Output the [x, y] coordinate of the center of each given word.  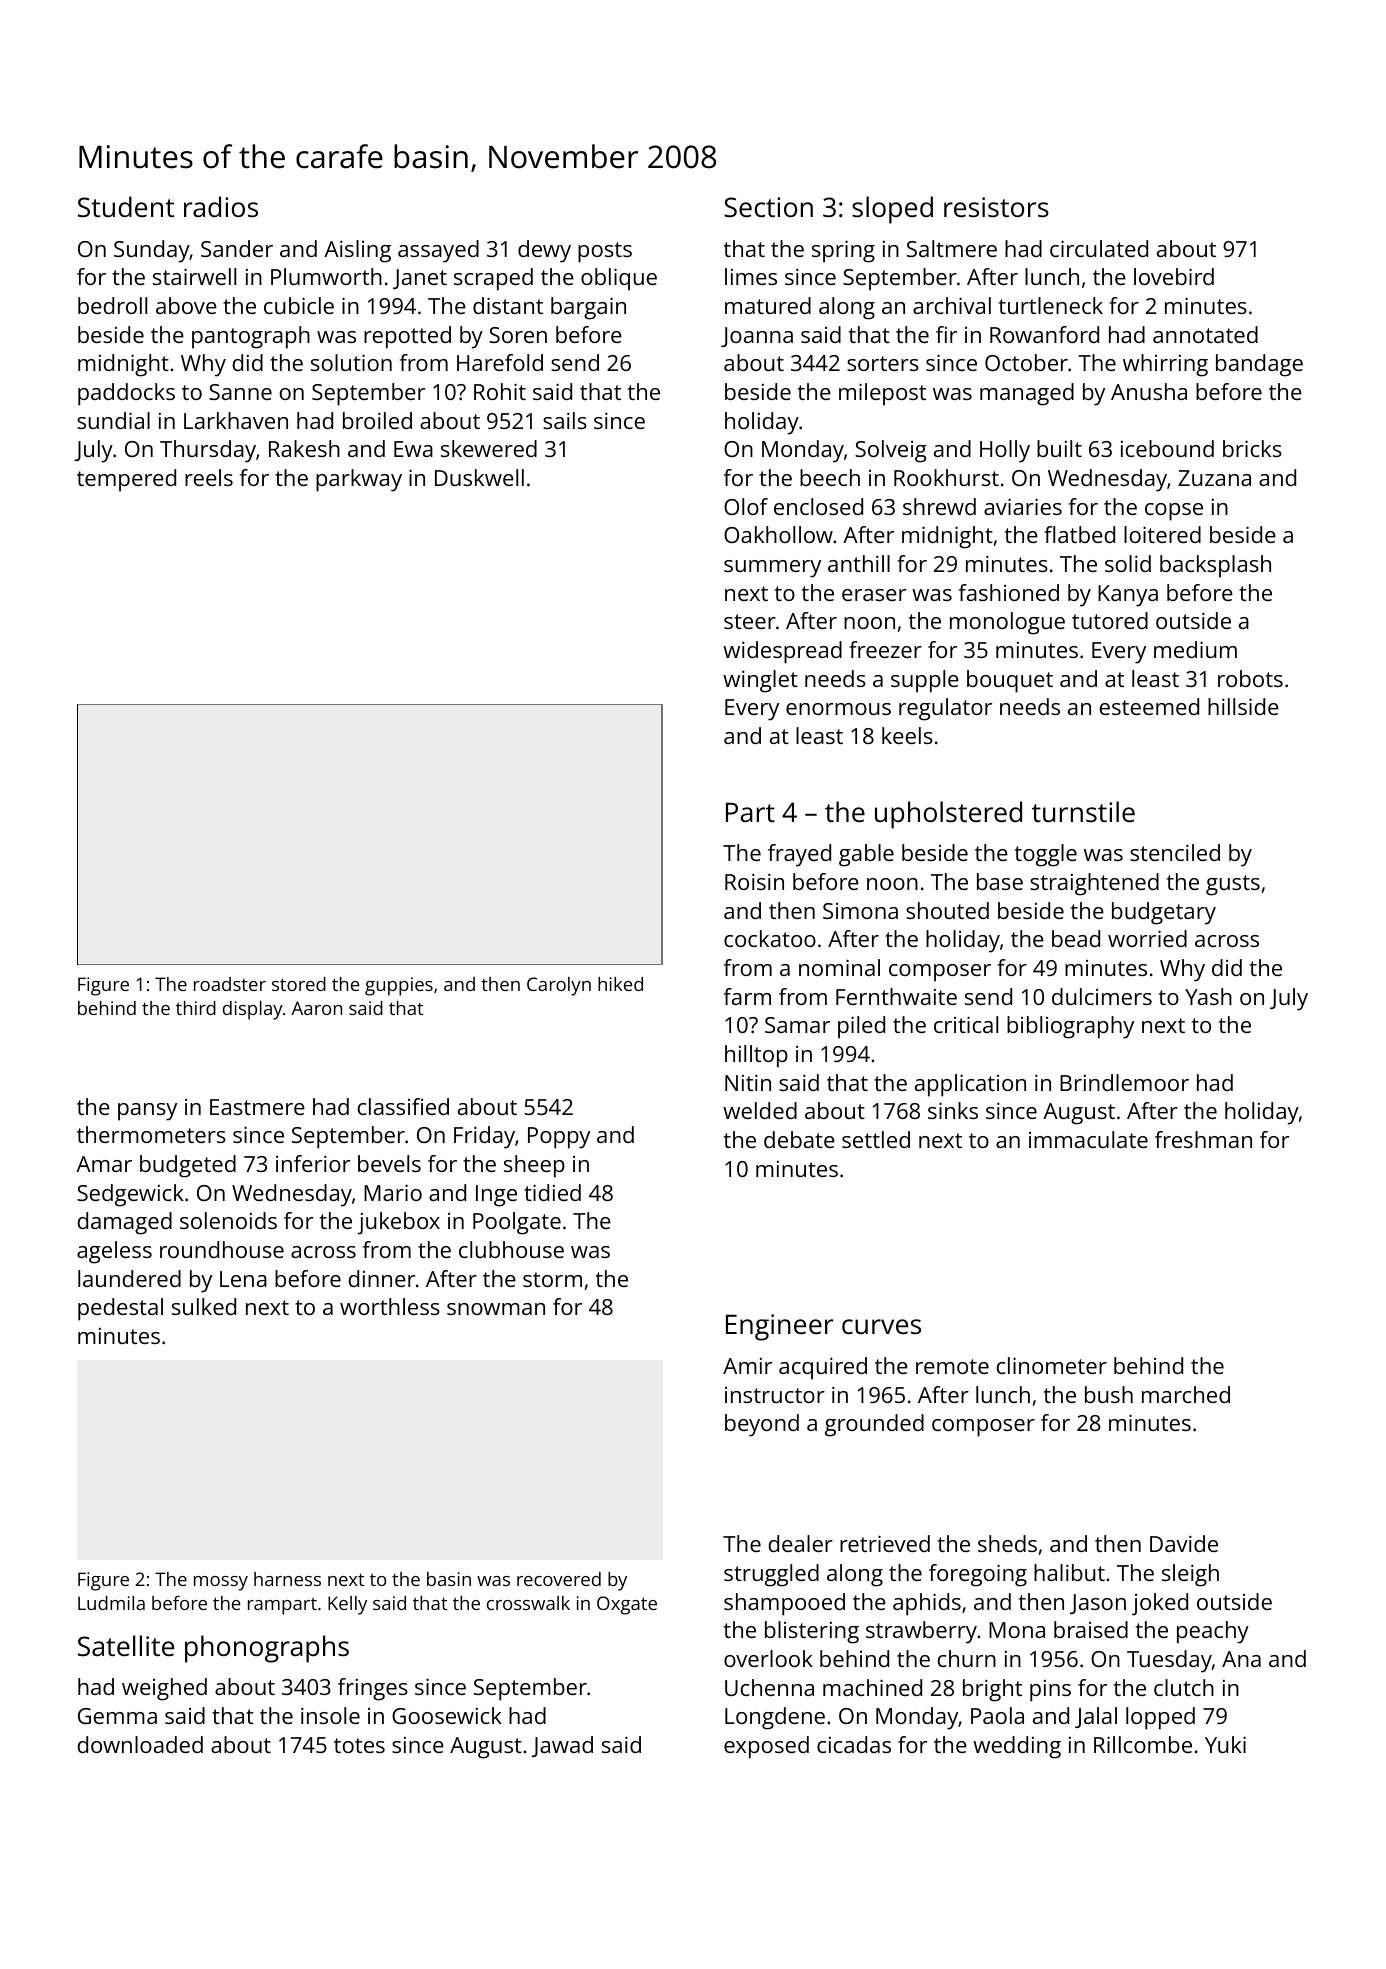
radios [221, 207]
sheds [1007, 1543]
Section [768, 207]
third [196, 1008]
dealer [801, 1543]
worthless [390, 1306]
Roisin [754, 881]
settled [876, 1139]
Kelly [347, 1605]
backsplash [1215, 566]
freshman [1203, 1139]
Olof [746, 506]
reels [209, 477]
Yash [1208, 996]
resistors [996, 207]
